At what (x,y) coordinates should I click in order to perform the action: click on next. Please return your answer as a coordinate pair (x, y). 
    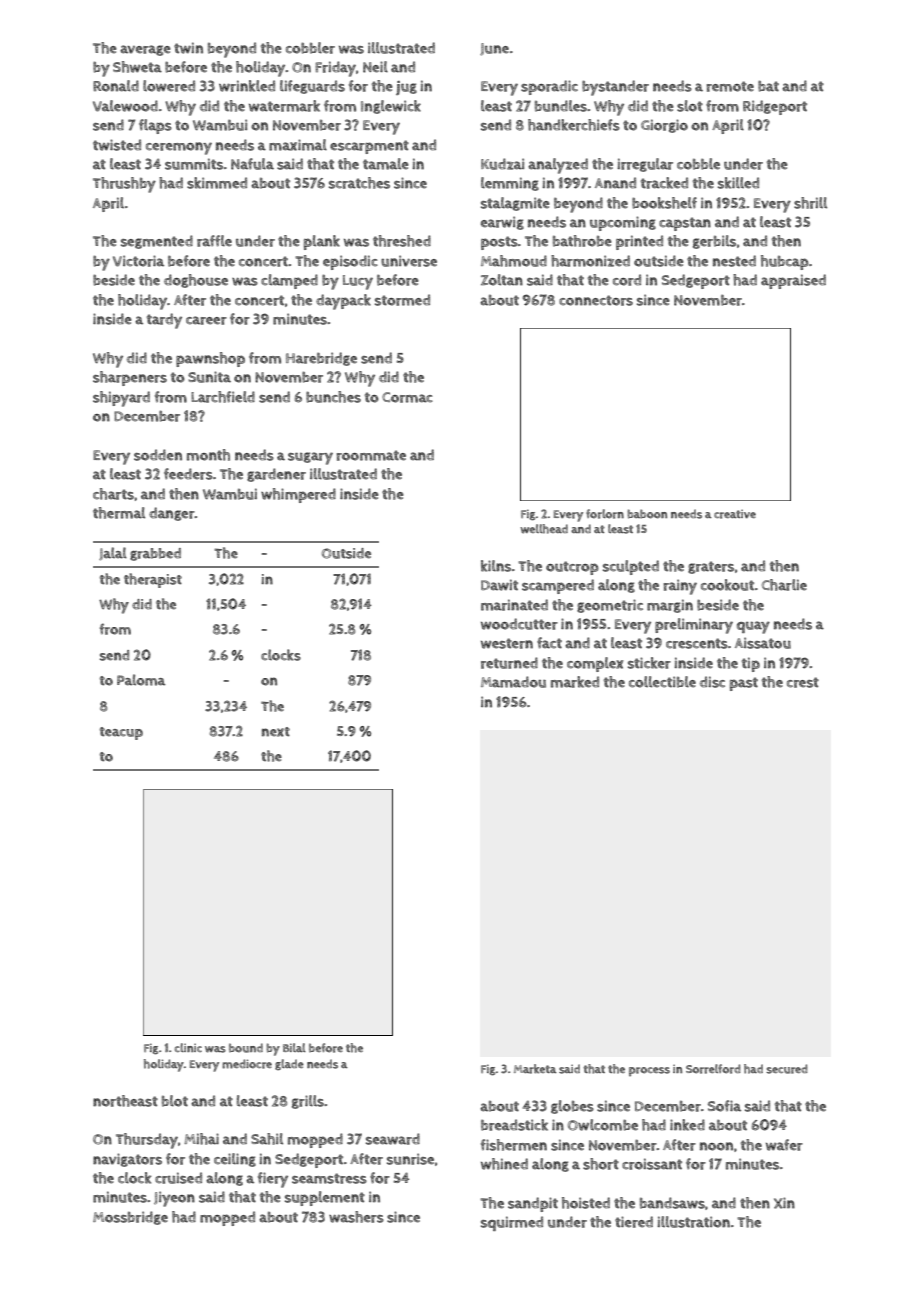
    Looking at the image, I should click on (276, 732).
